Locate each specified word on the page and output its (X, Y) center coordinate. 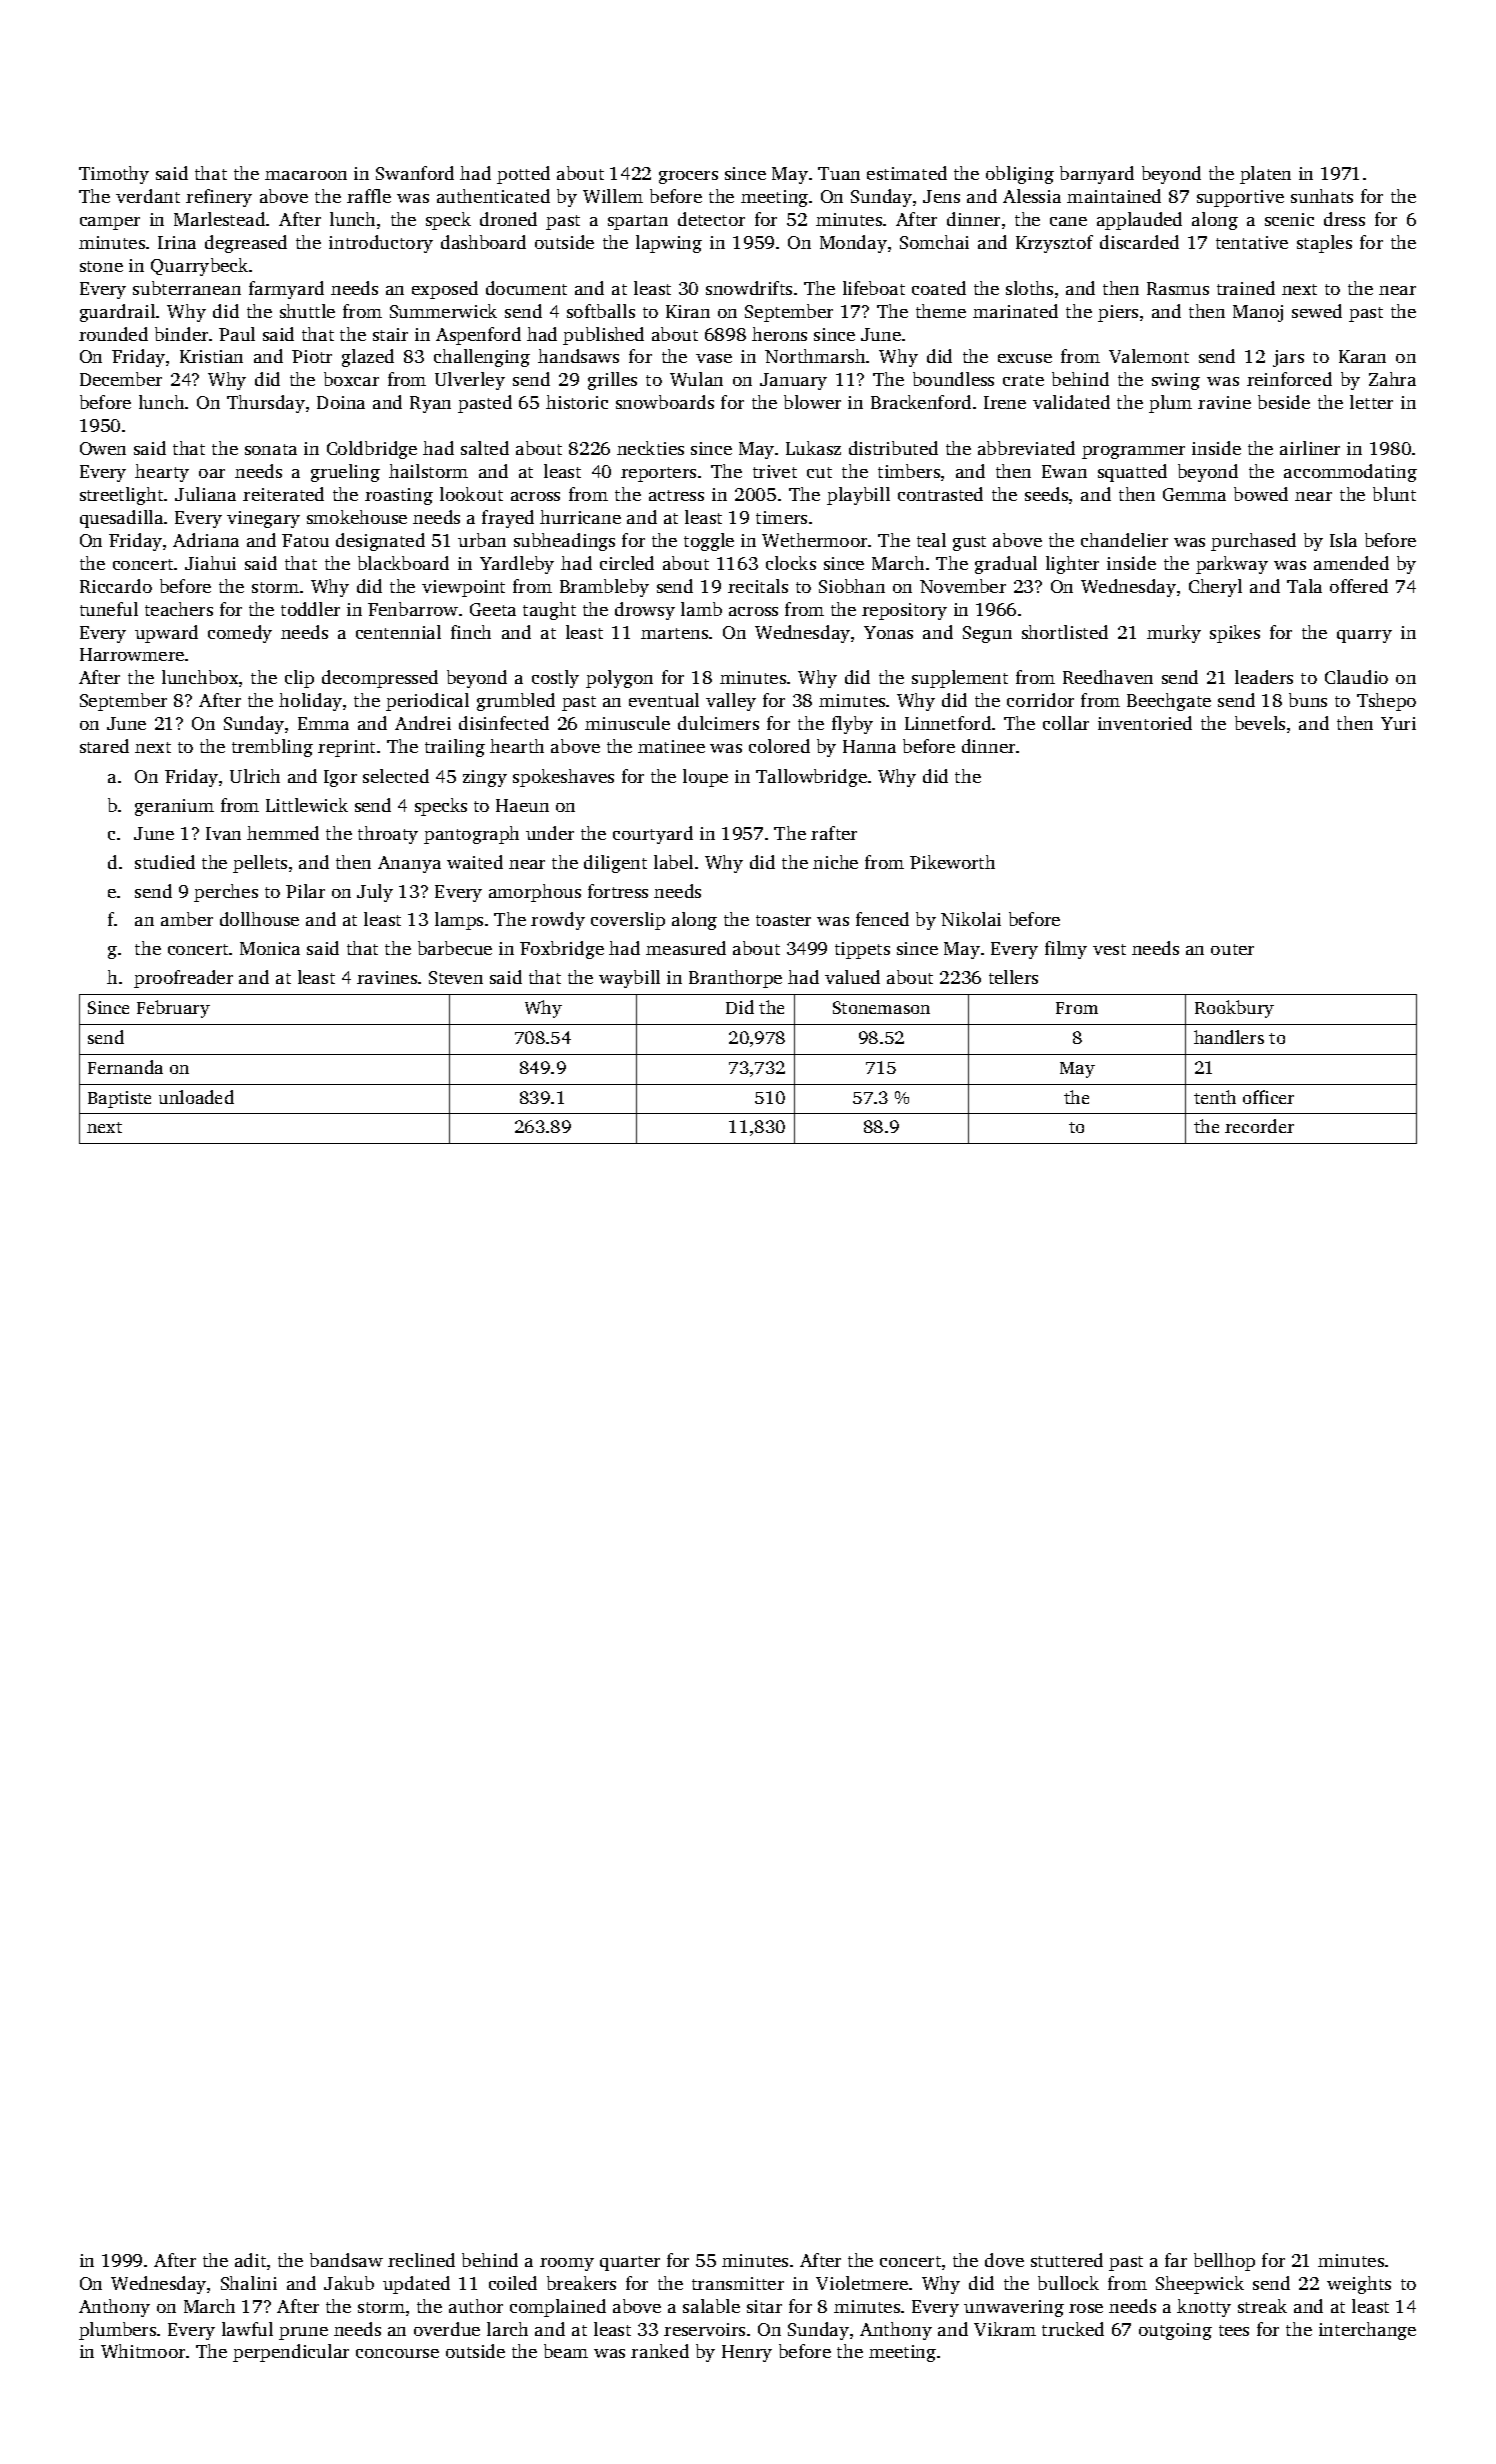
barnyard (1097, 175)
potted (523, 175)
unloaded (196, 1097)
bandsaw (346, 2260)
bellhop (1224, 2262)
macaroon (306, 175)
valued (852, 977)
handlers (1229, 1037)
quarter (630, 2263)
